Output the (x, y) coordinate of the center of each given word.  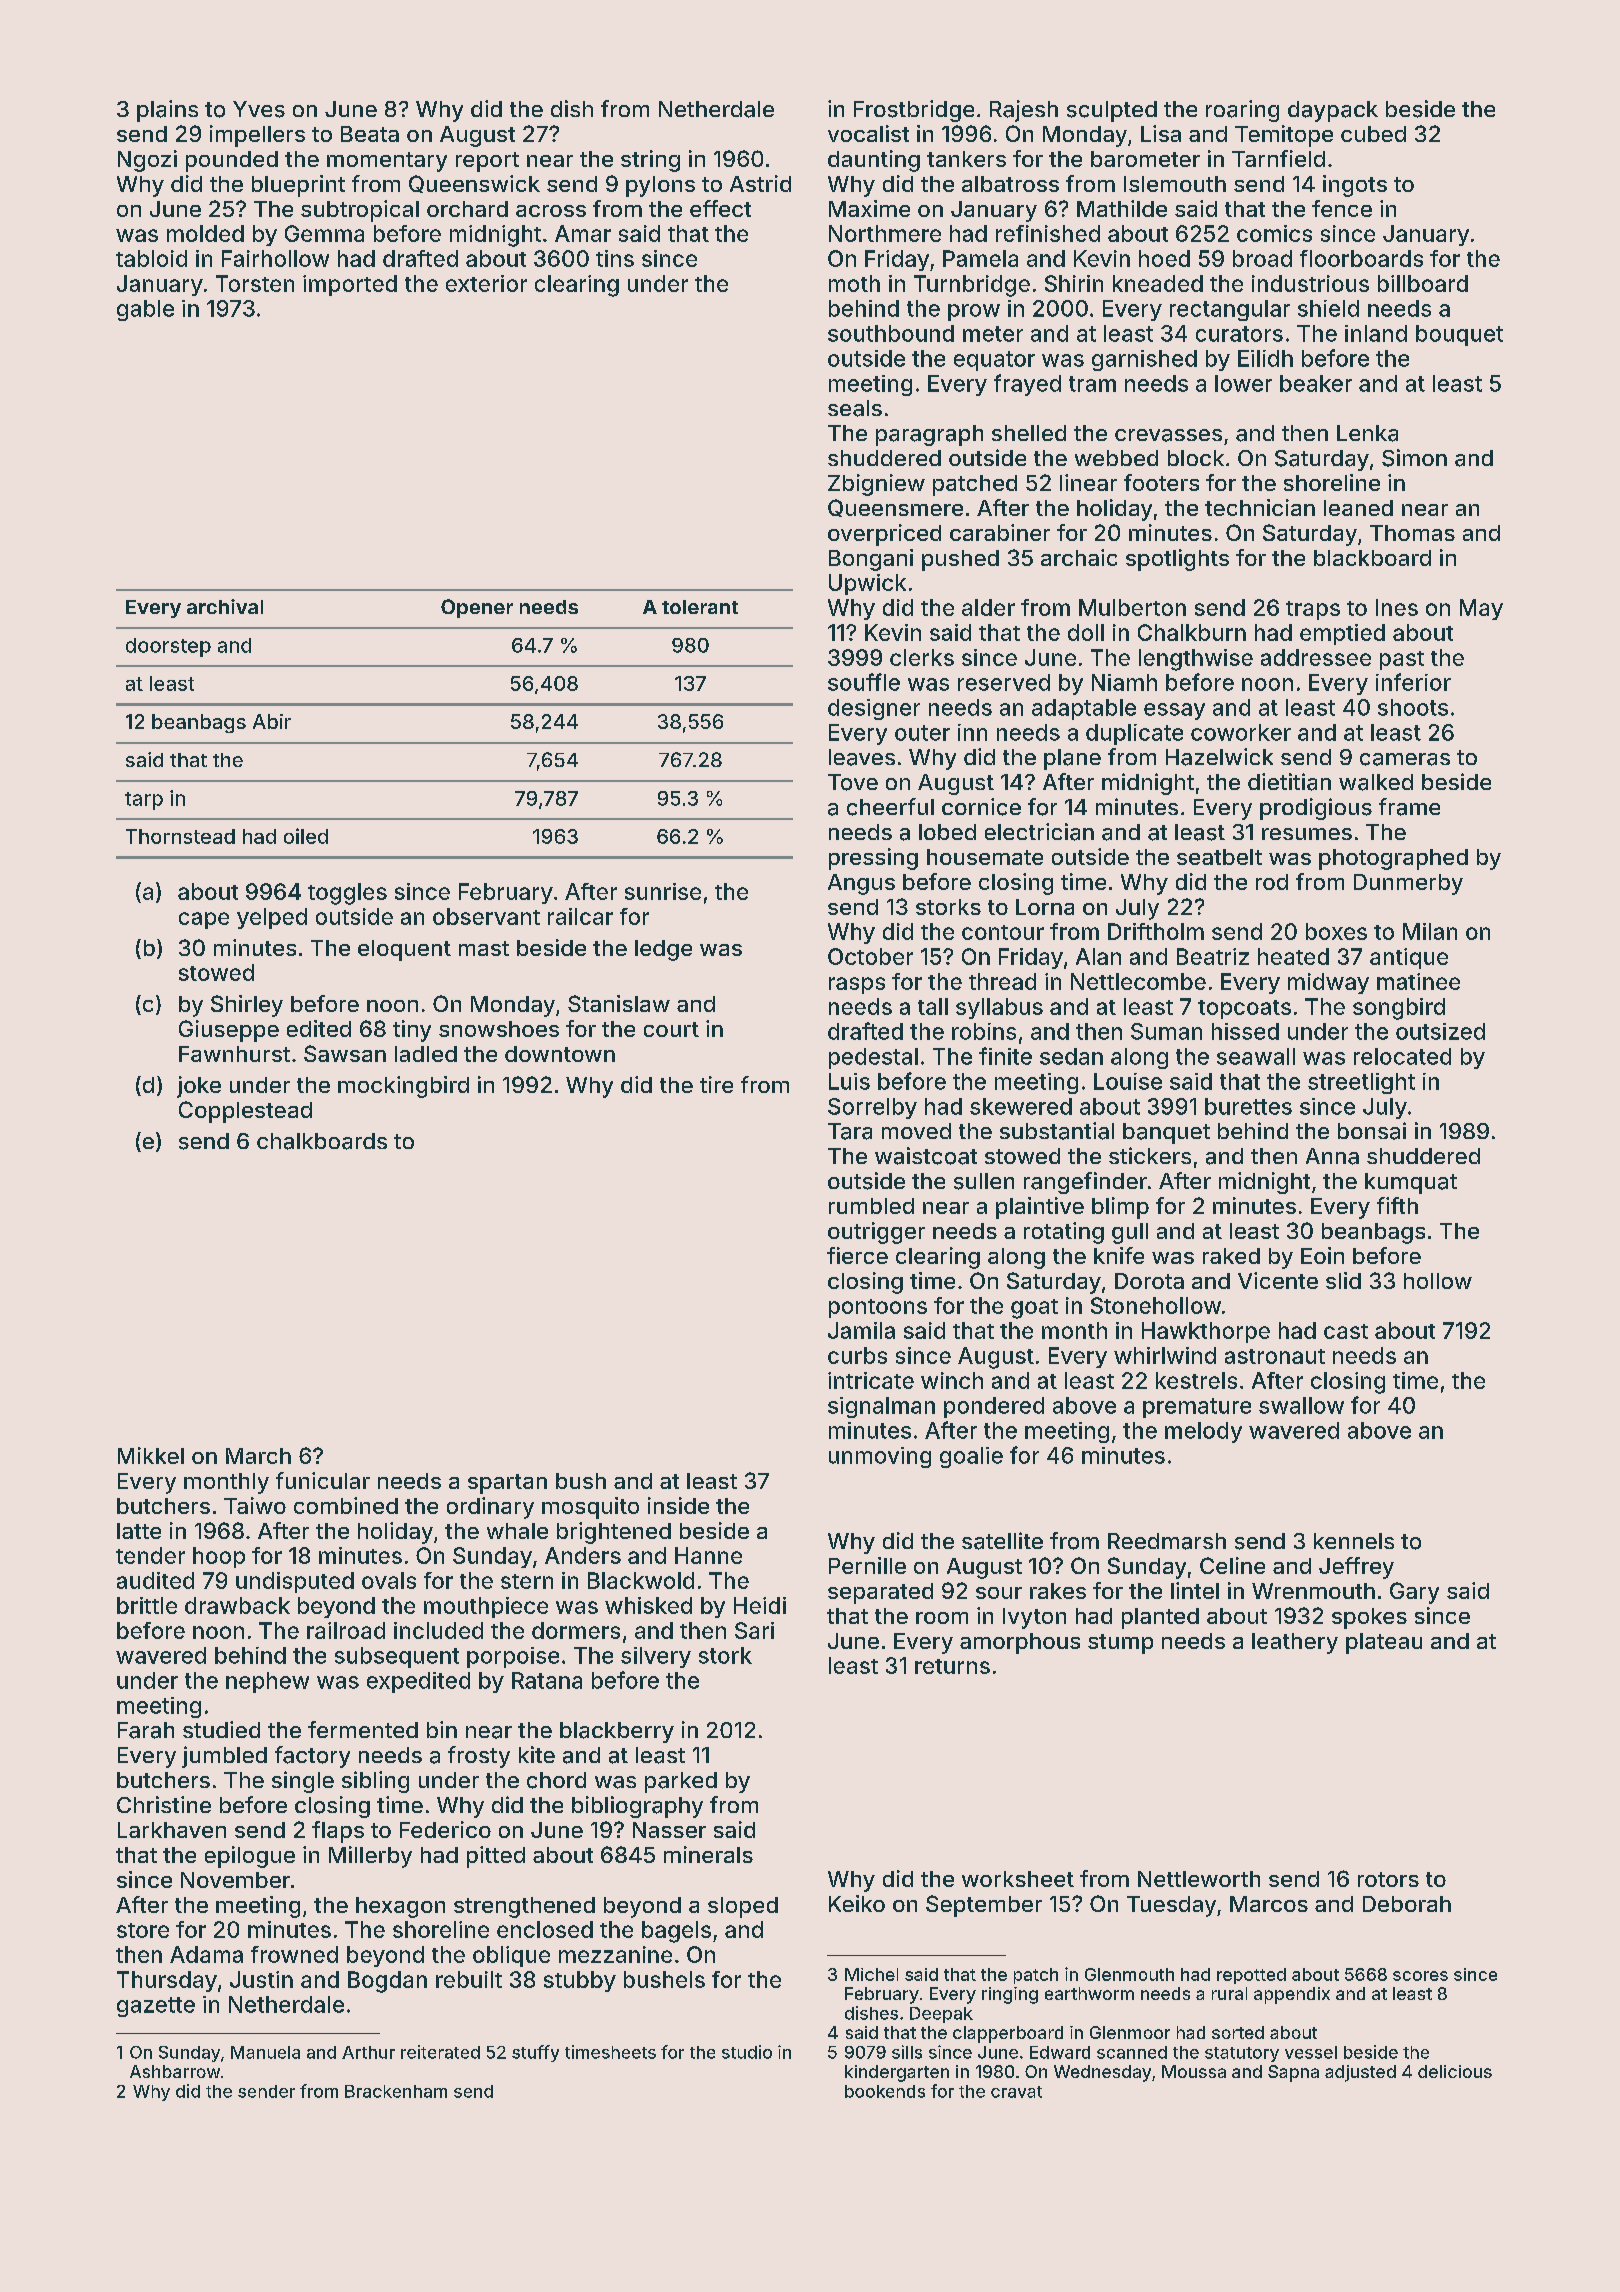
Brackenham (396, 2091)
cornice (981, 807)
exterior (486, 283)
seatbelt (1219, 857)
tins (615, 258)
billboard (1423, 283)
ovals (389, 1580)
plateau (1384, 1643)
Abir (272, 721)
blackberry (617, 1732)
